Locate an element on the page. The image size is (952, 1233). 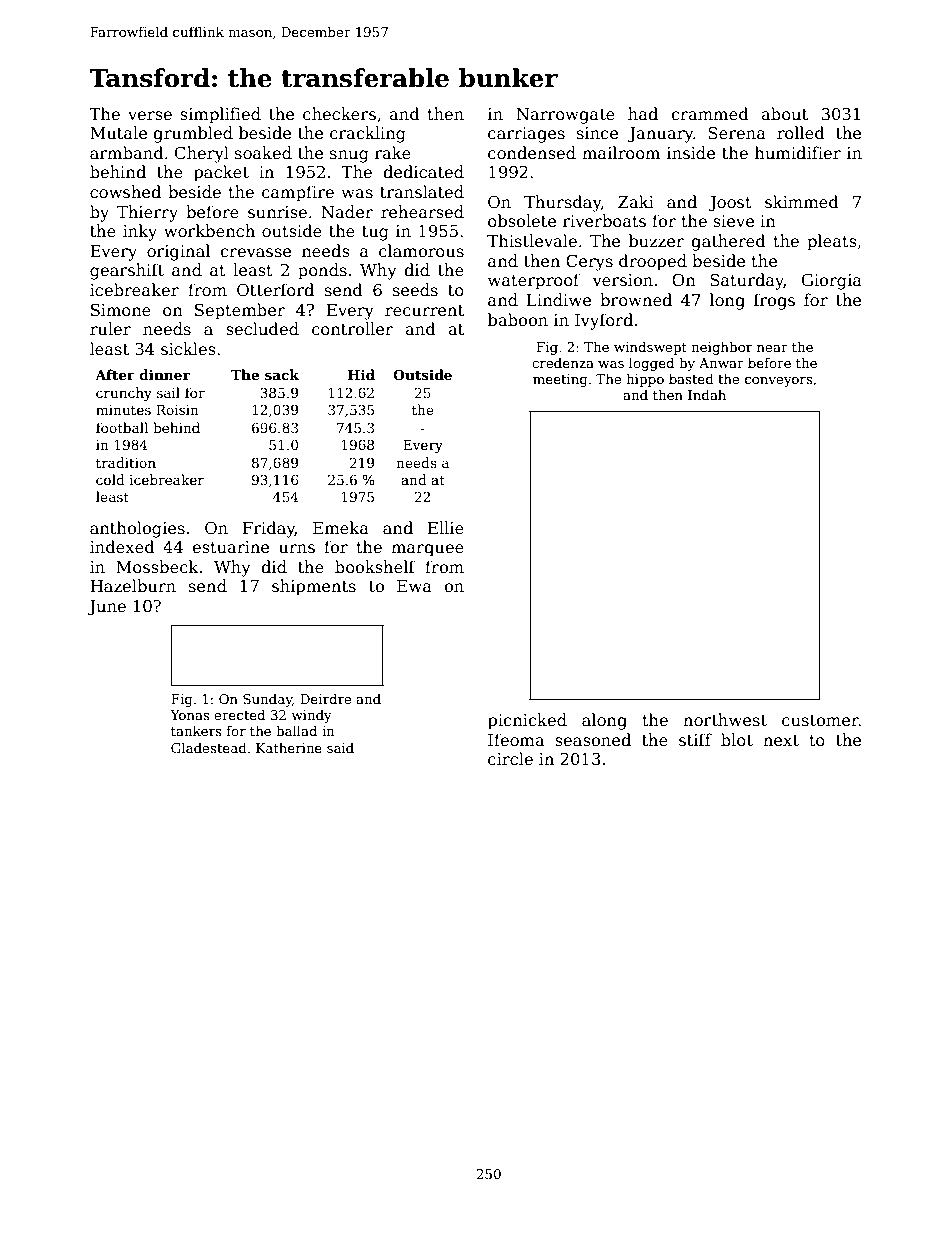
circle is located at coordinates (510, 759).
